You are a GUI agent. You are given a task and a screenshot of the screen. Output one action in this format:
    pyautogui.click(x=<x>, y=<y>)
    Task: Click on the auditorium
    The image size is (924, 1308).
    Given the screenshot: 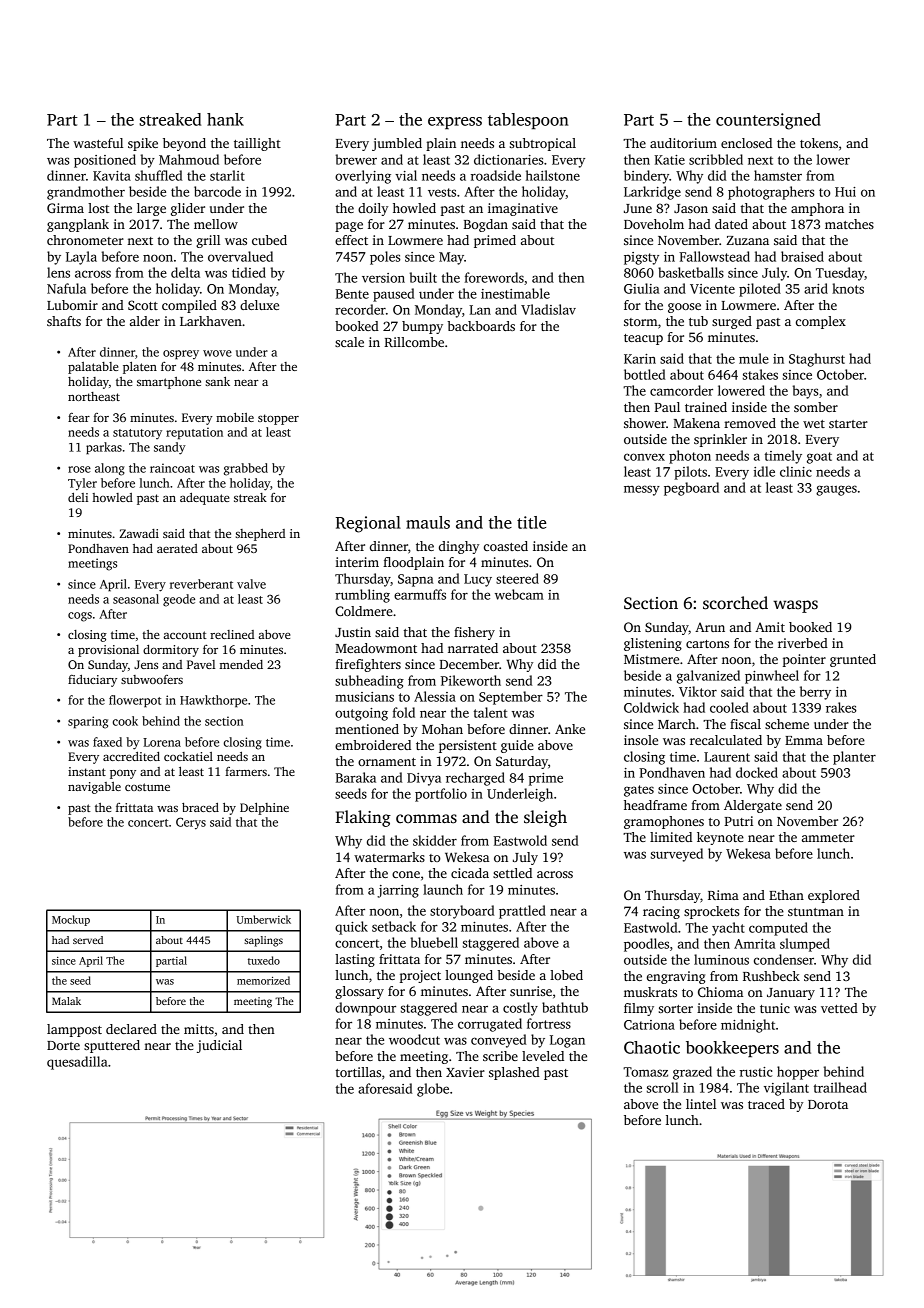 What is the action you would take?
    pyautogui.click(x=683, y=143)
